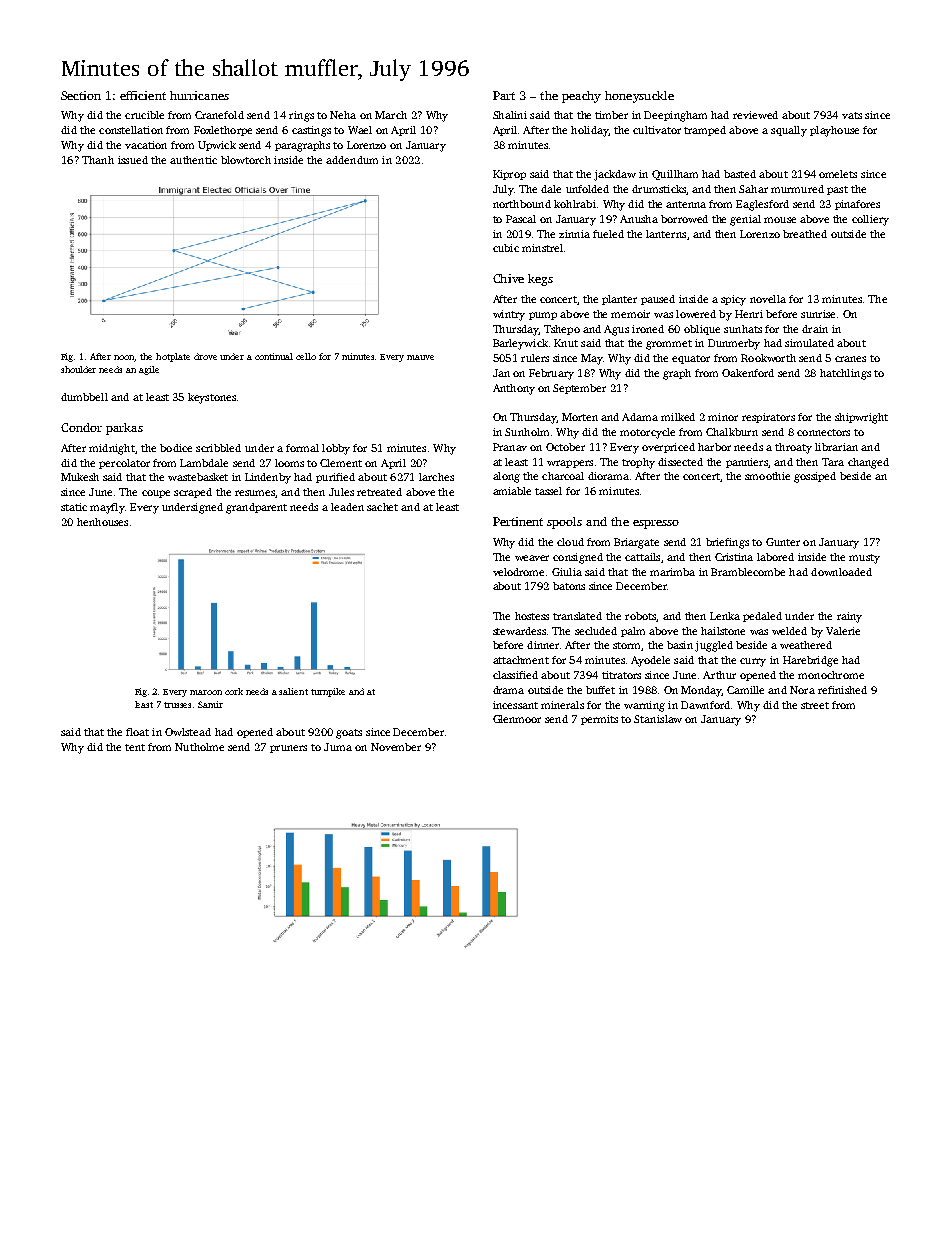  I want to click on tent, so click(135, 747).
